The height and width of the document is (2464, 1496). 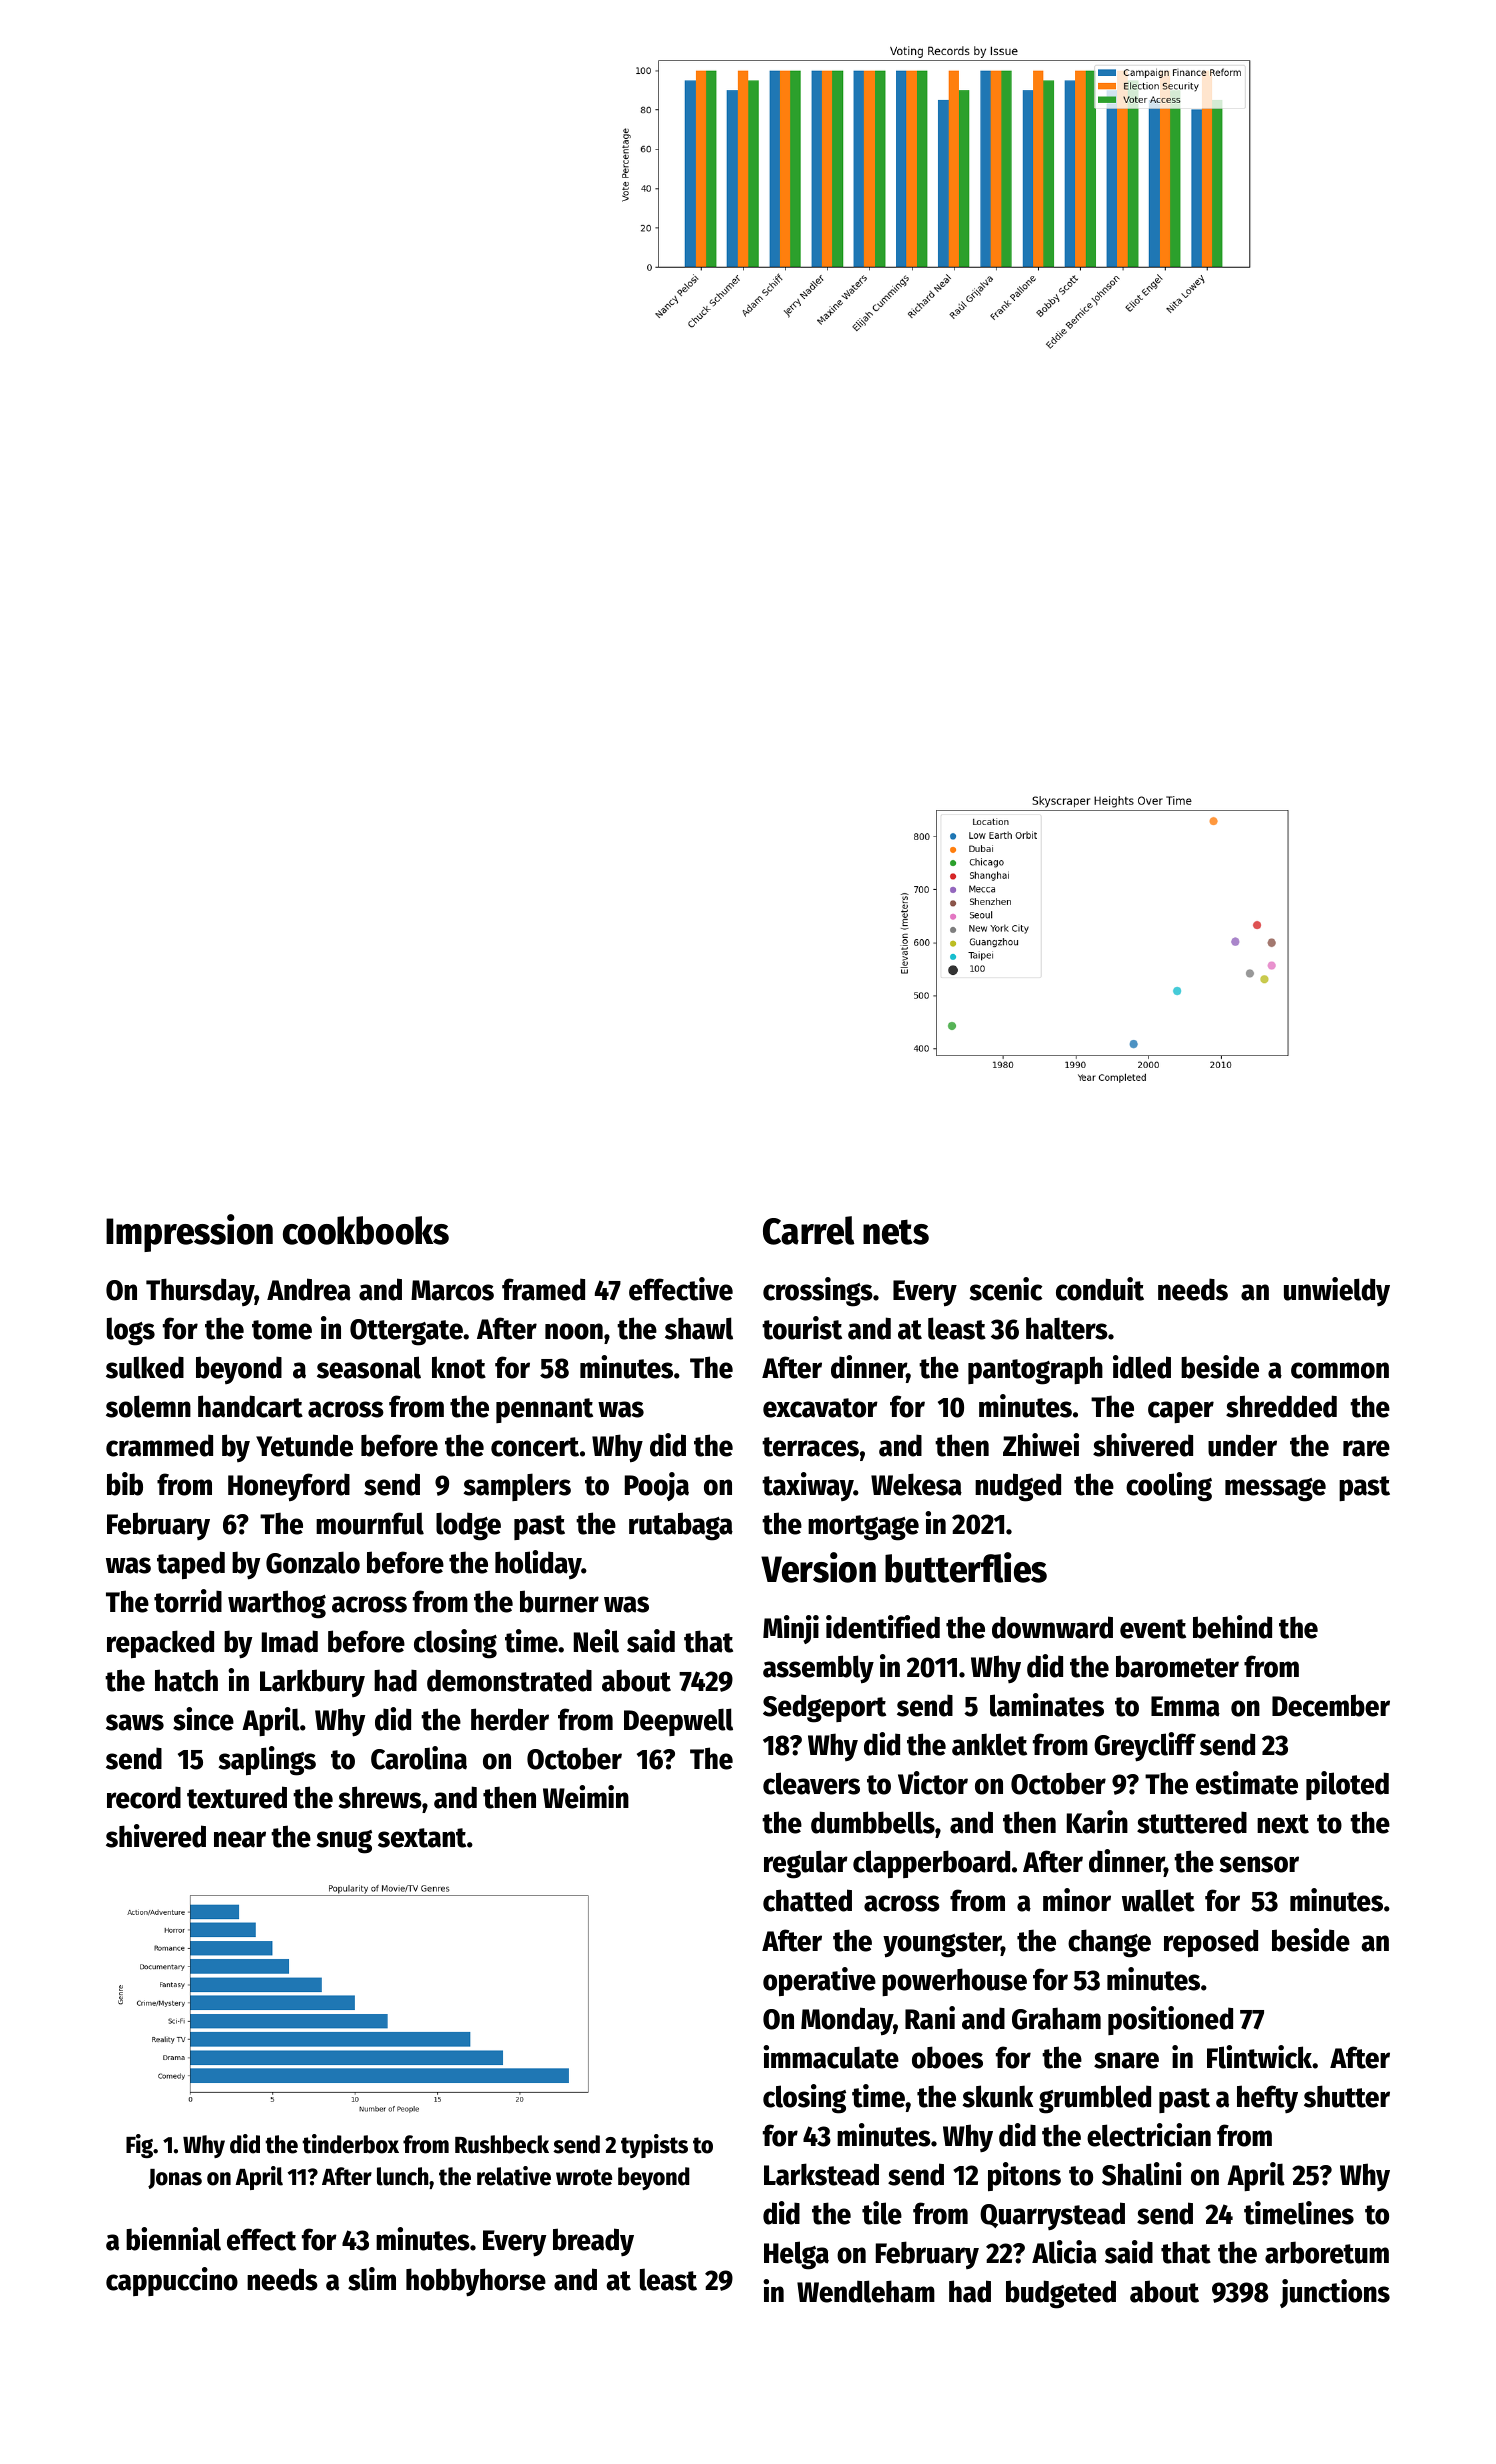 I want to click on piloted, so click(x=1347, y=1785).
